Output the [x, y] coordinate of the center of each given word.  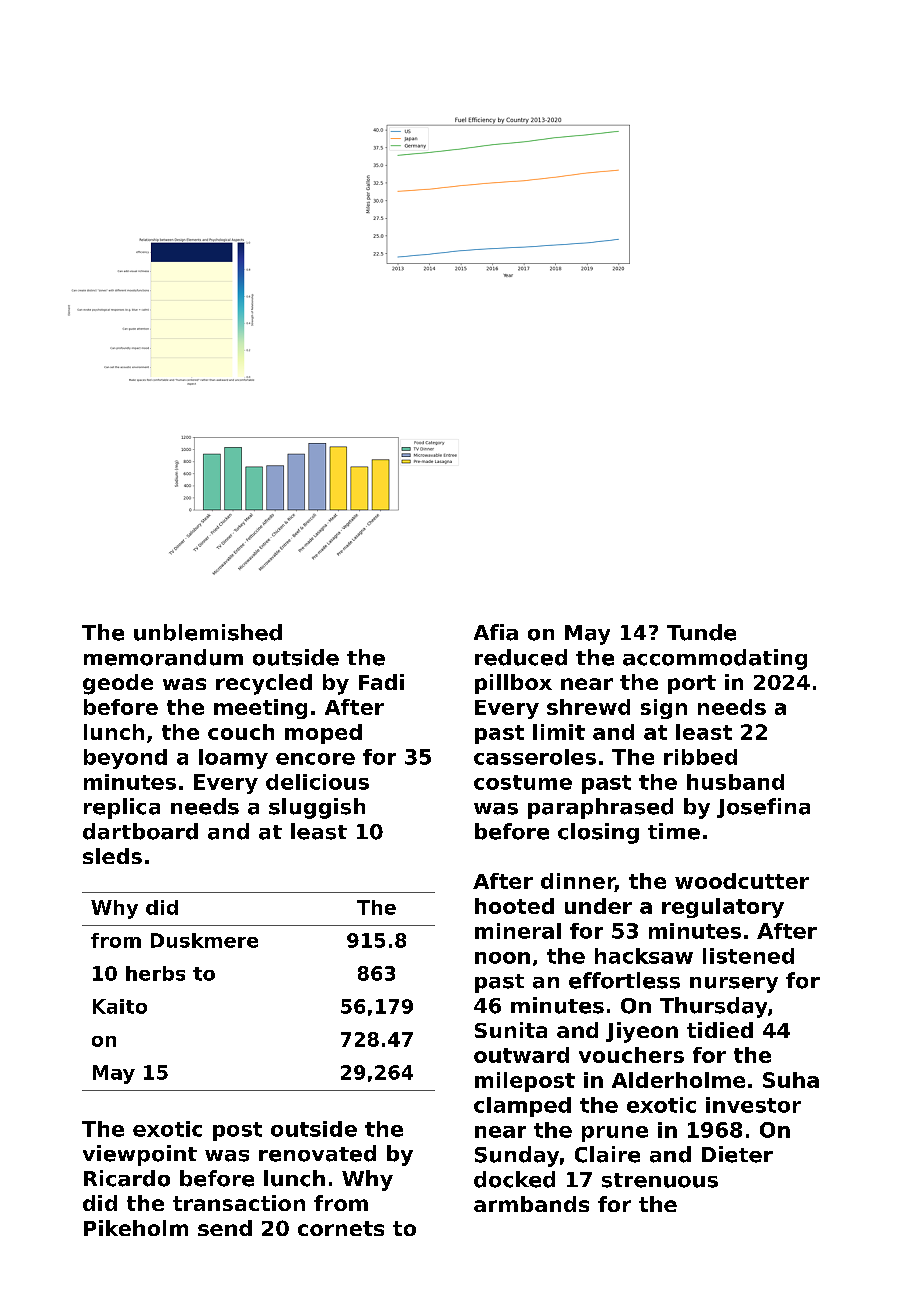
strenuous [660, 1180]
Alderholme [678, 1080]
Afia [496, 632]
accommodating [715, 659]
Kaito [120, 1006]
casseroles [535, 757]
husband [735, 782]
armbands [531, 1204]
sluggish [317, 808]
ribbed [700, 757]
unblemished [208, 632]
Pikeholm [136, 1228]
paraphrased [600, 808]
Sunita [511, 1030]
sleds [112, 856]
